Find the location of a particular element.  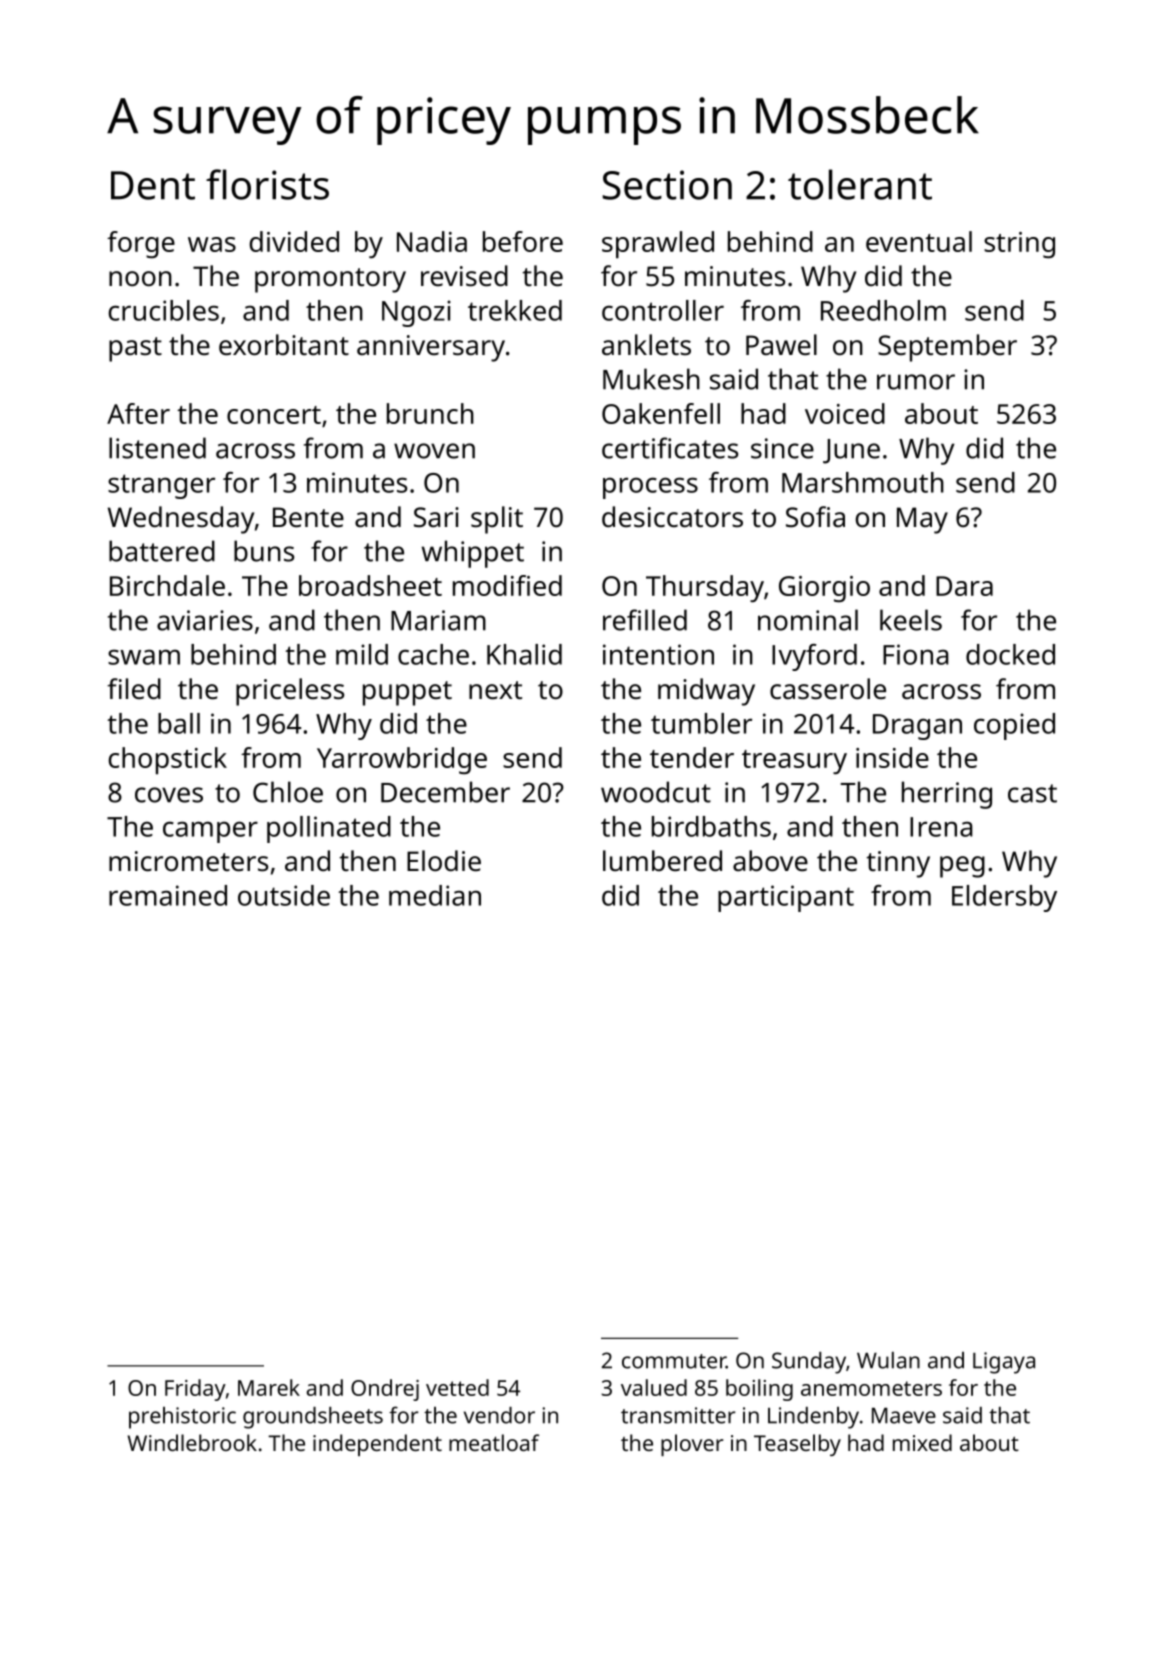

Section is located at coordinates (667, 185).
